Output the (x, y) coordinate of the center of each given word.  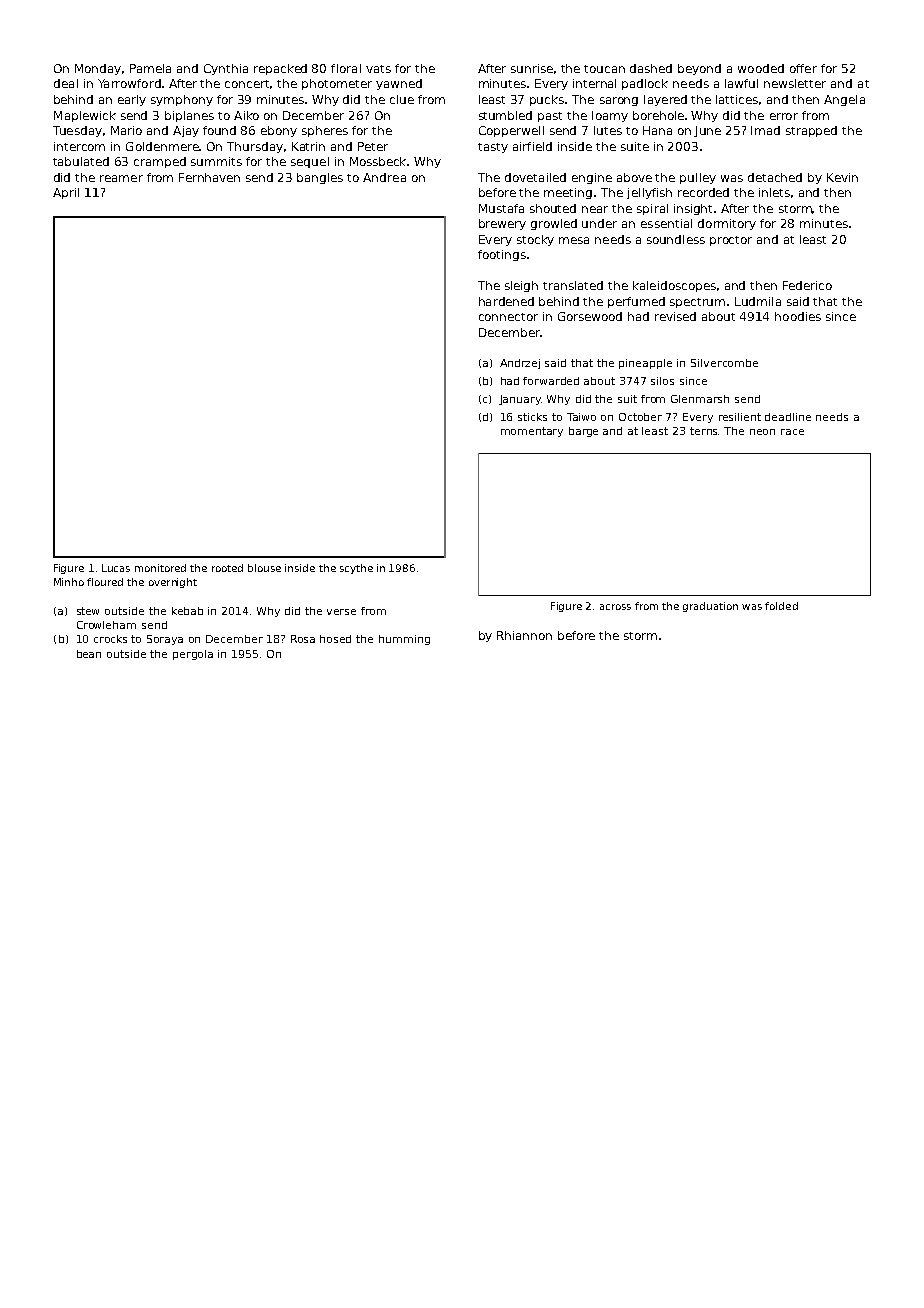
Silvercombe (724, 363)
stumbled (505, 115)
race (792, 432)
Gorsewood (590, 316)
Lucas (116, 568)
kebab (187, 611)
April (66, 193)
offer (803, 68)
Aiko (246, 115)
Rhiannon (524, 635)
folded (781, 606)
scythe (356, 569)
